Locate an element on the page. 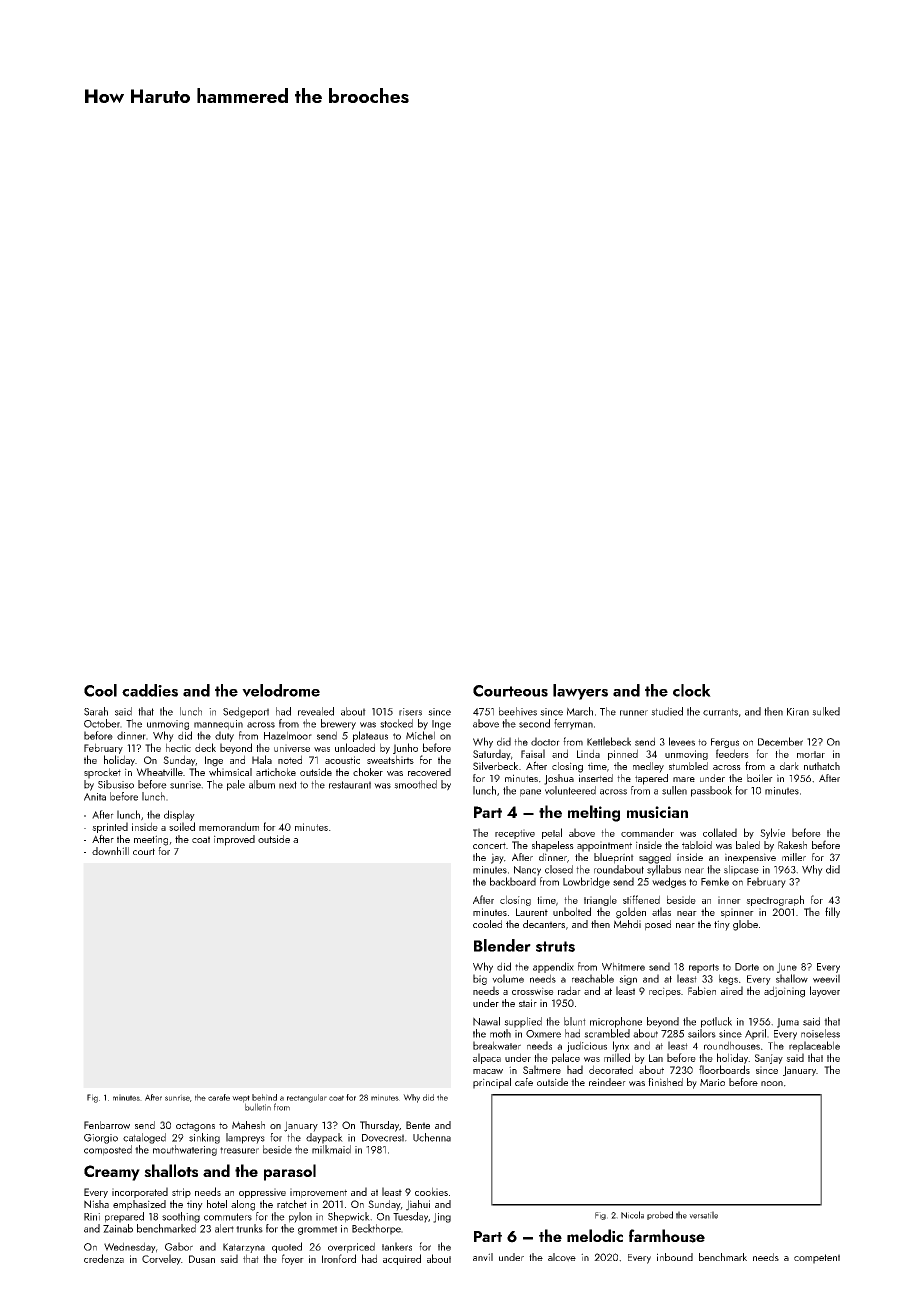  credenza is located at coordinates (104, 1258).
